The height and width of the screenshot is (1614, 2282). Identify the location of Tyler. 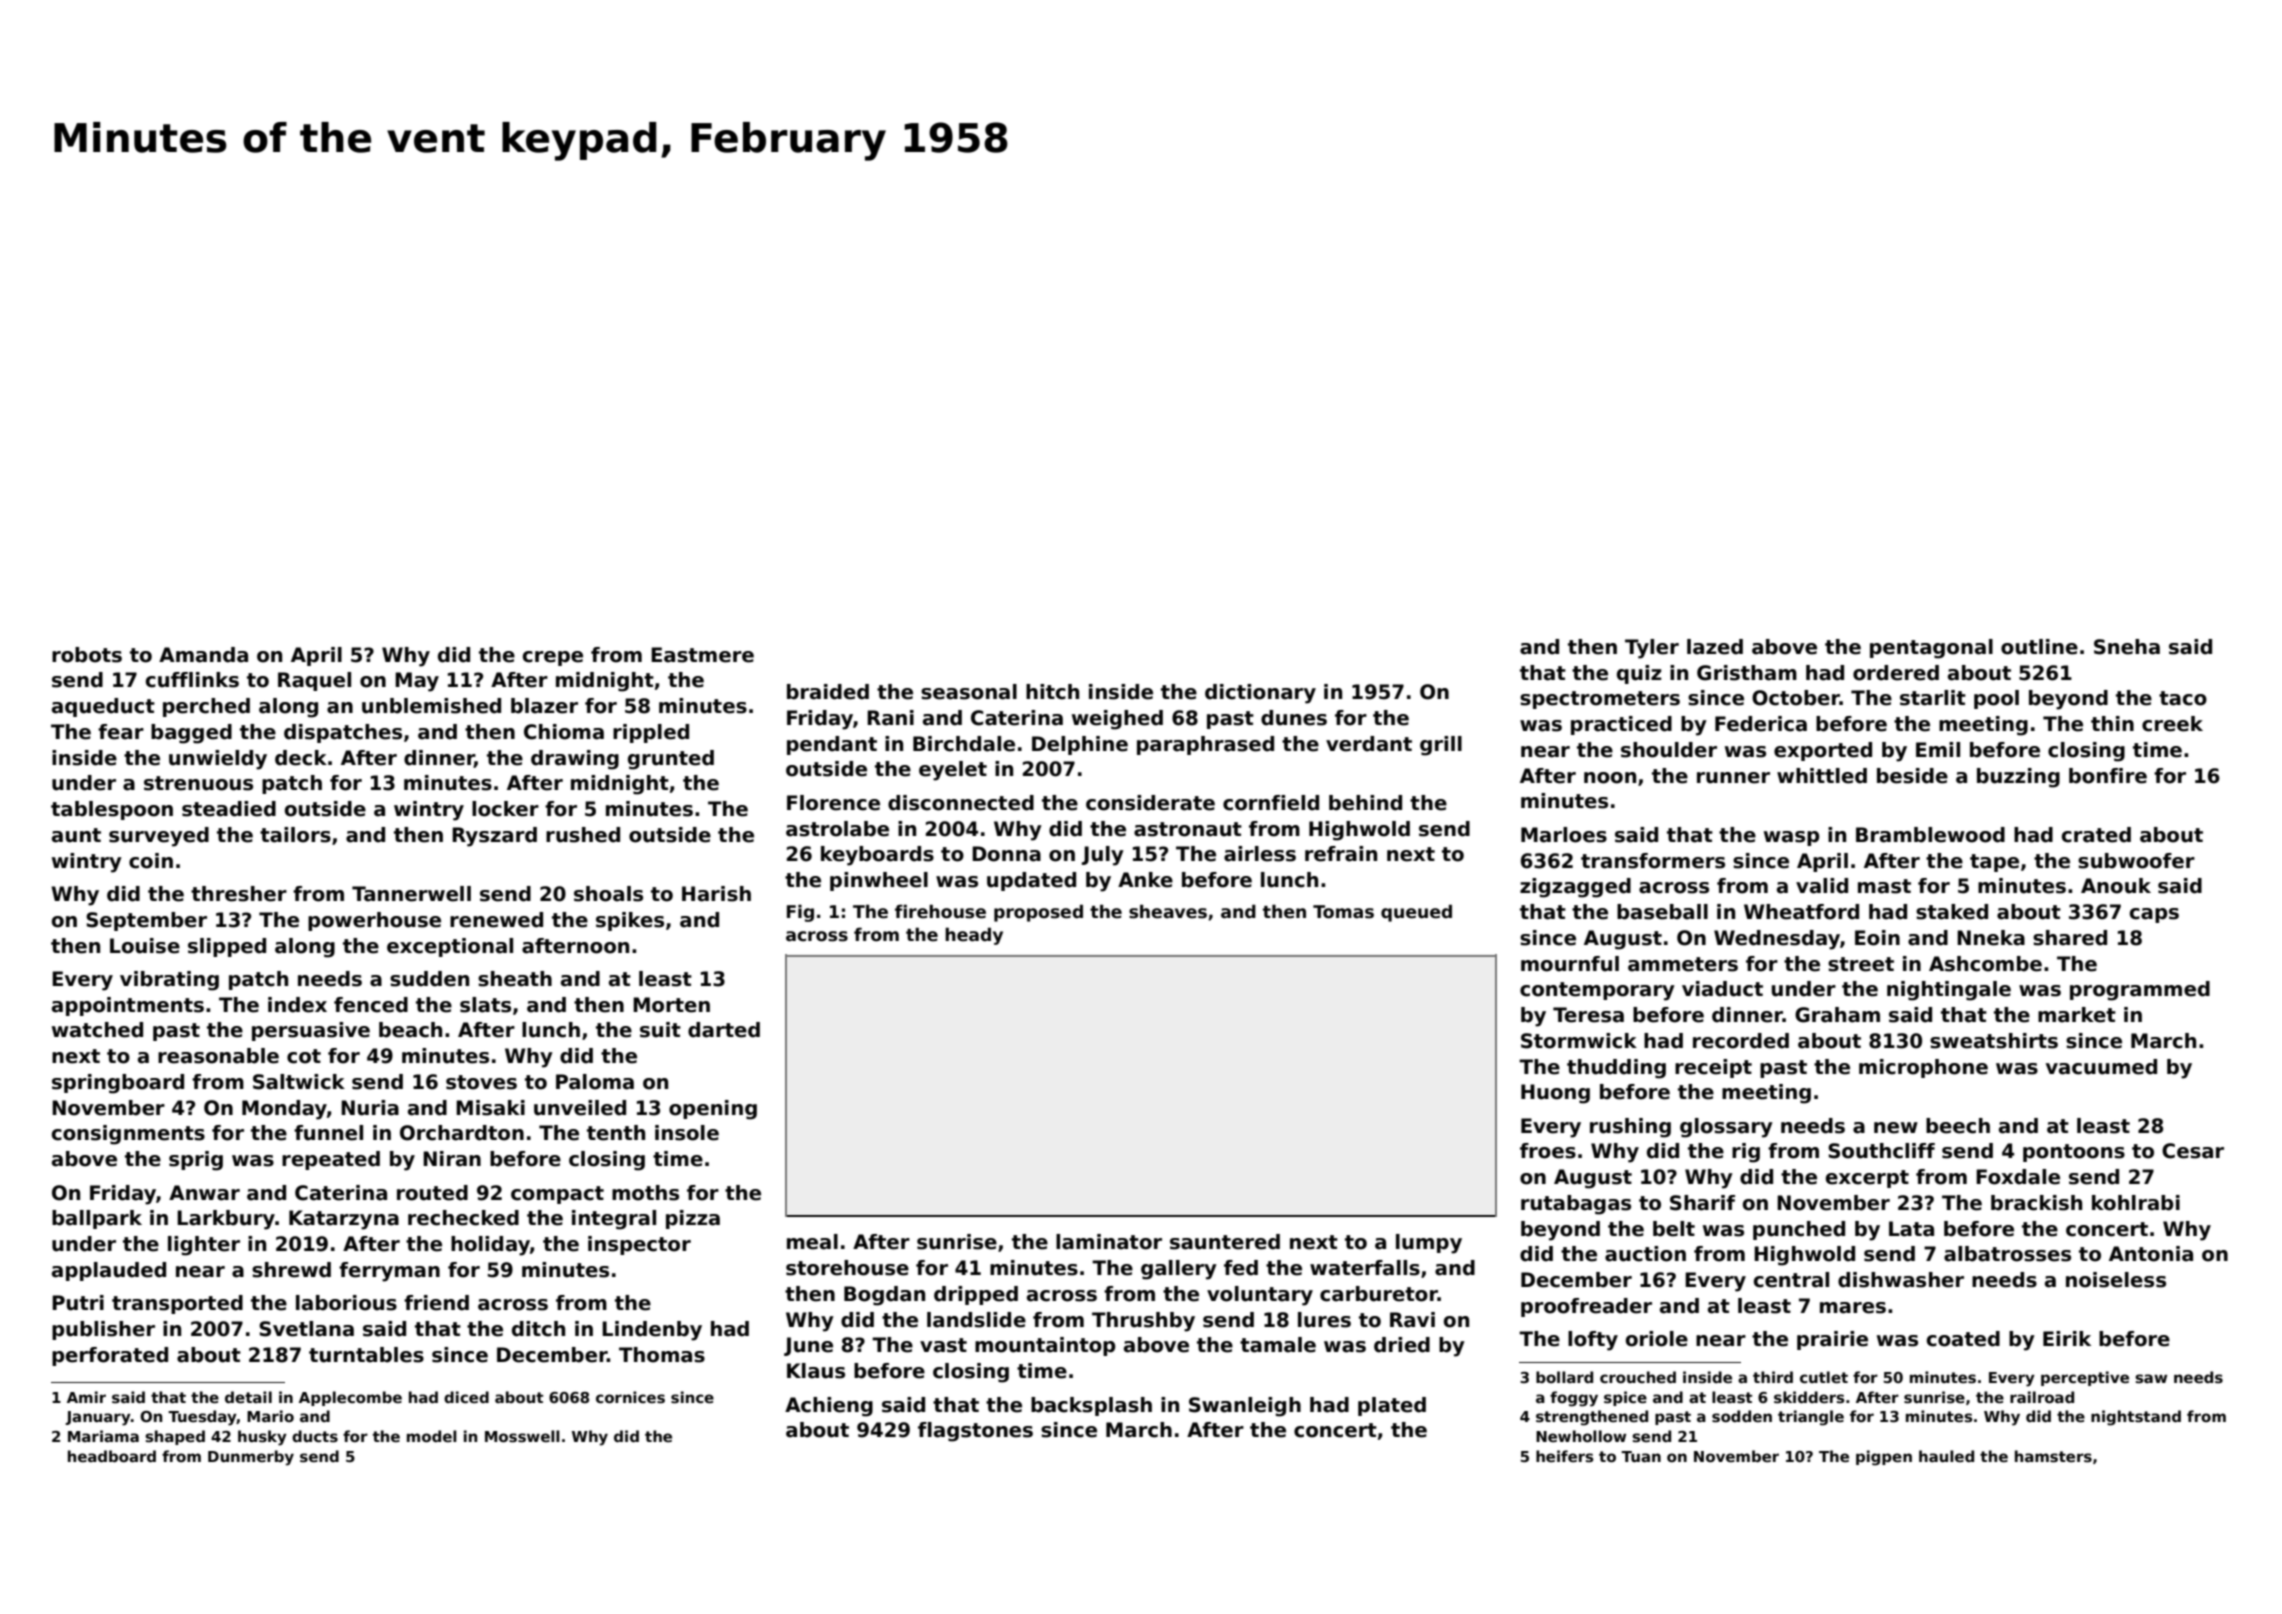
(1652, 649).
